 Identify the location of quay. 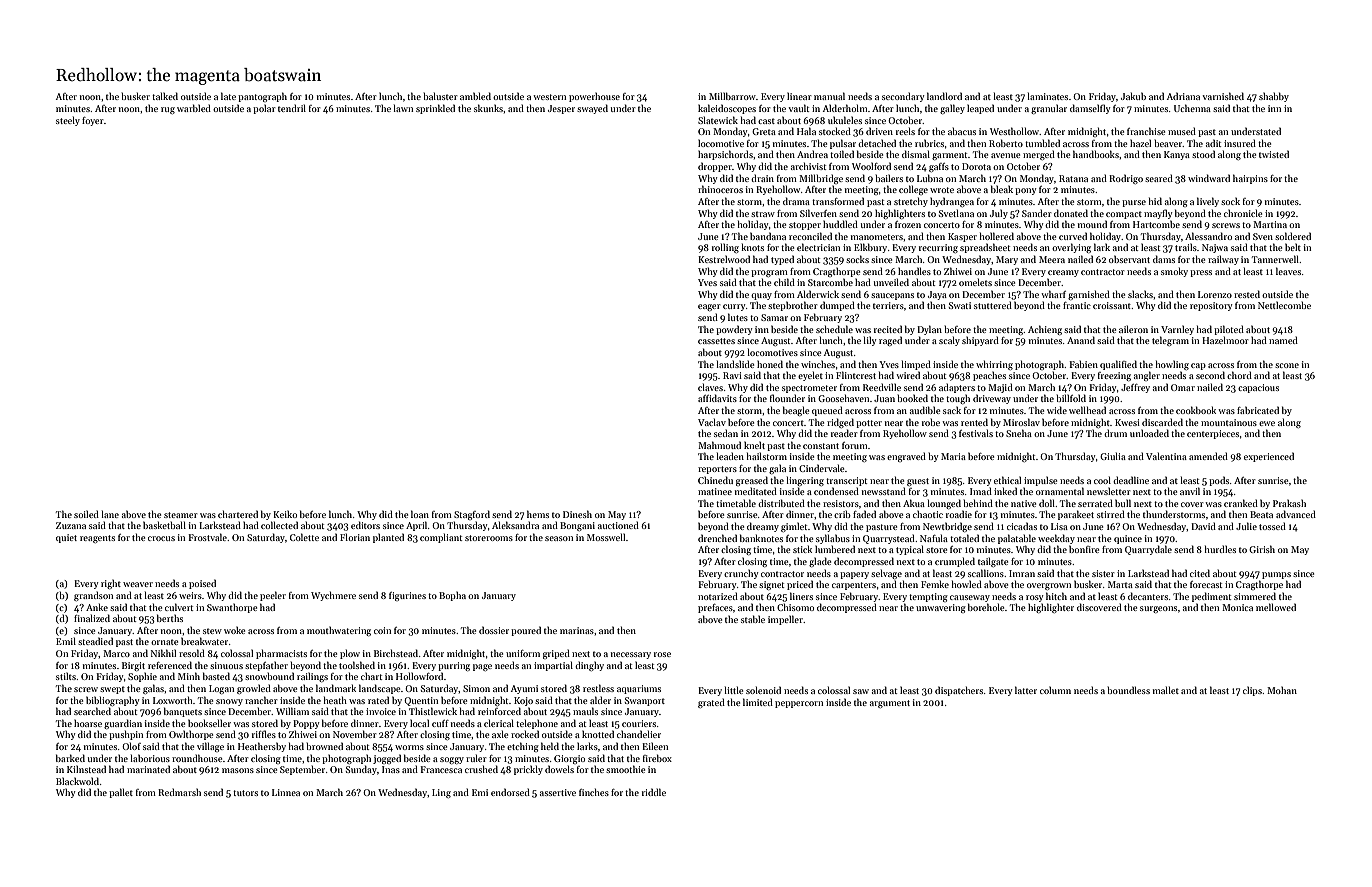
(761, 296).
